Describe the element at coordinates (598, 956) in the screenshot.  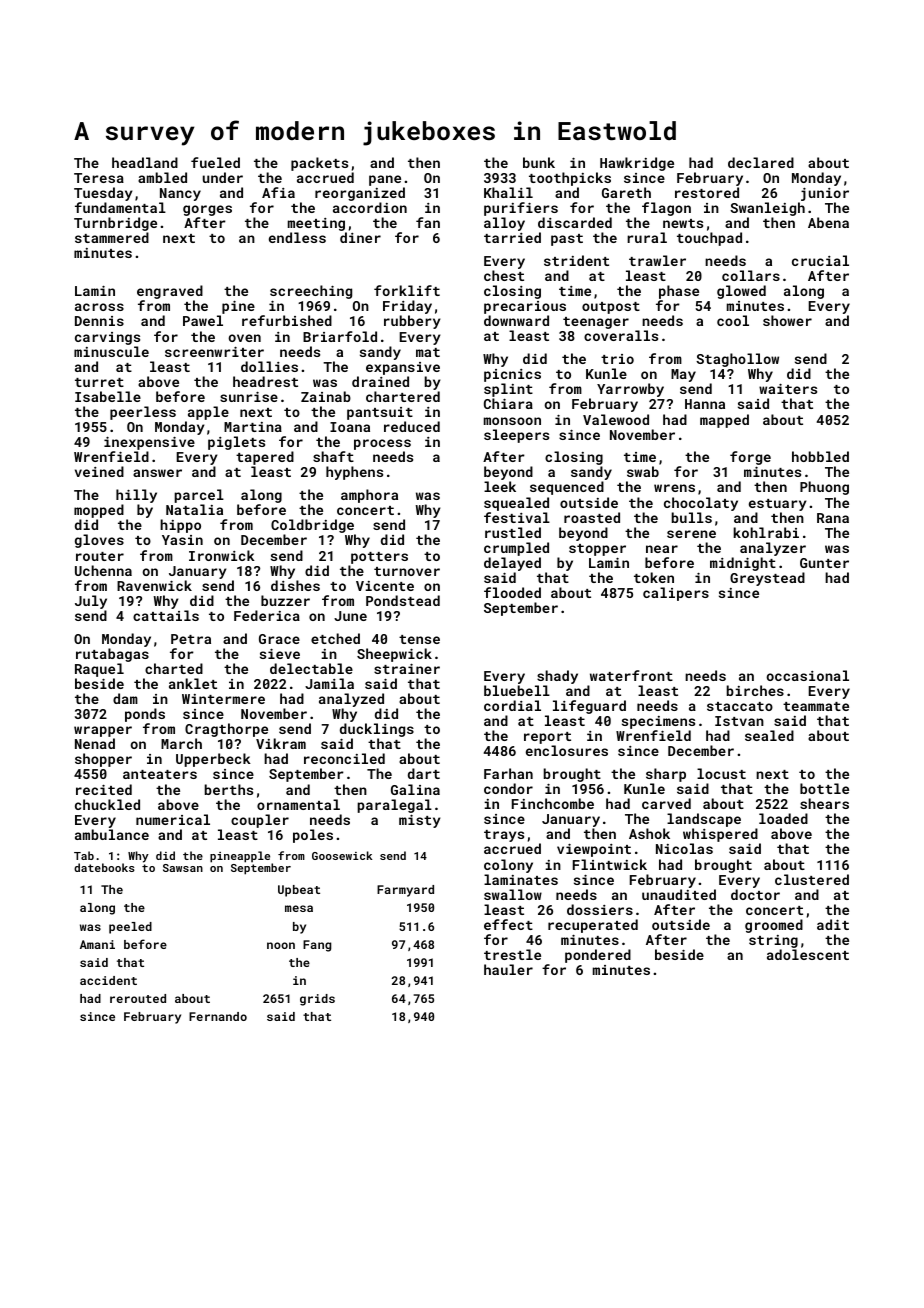
I see `pondered` at that location.
